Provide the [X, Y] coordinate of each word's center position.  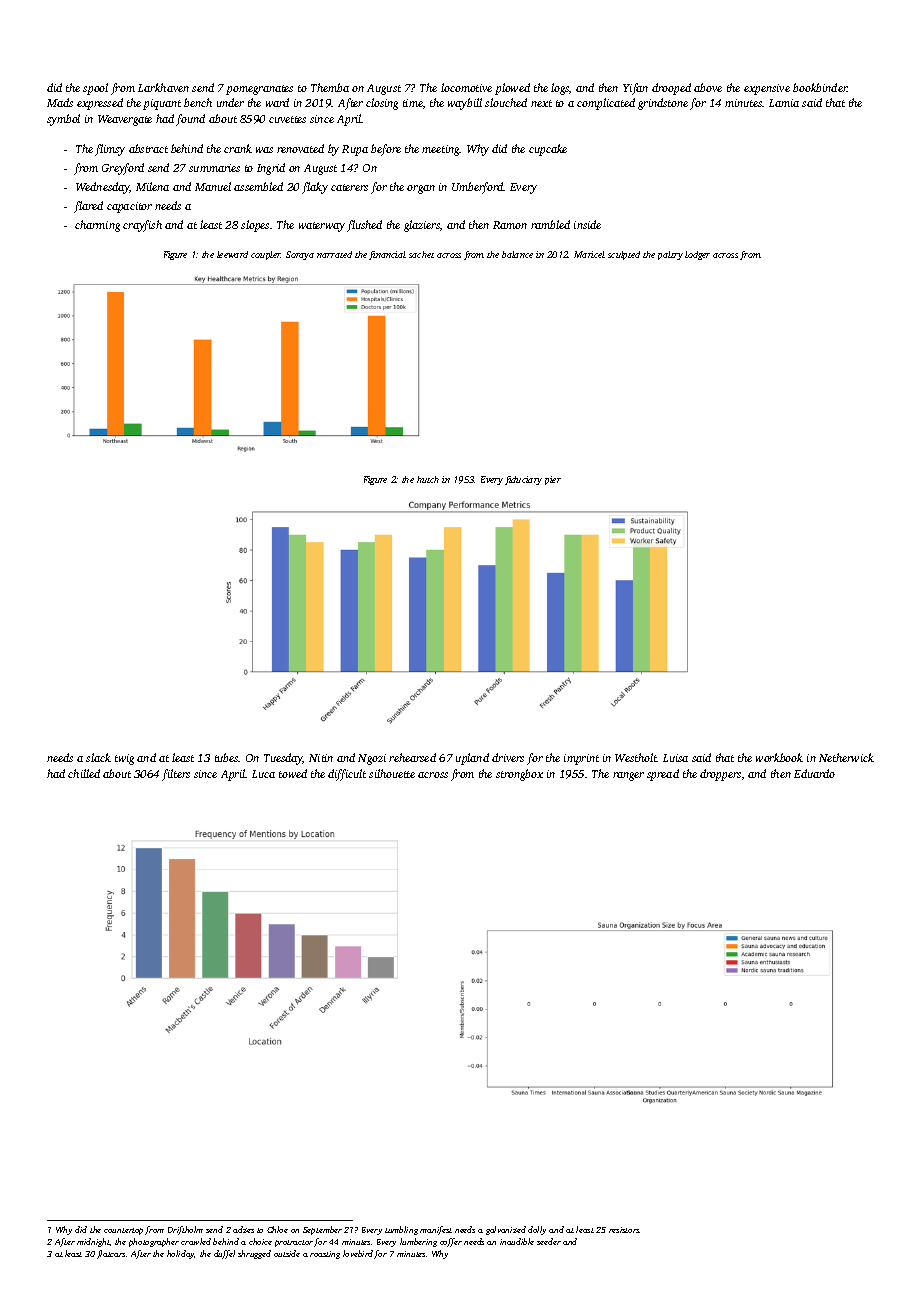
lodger [697, 255]
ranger [628, 776]
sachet [421, 254]
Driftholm [185, 1230]
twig [124, 759]
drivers [508, 757]
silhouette [392, 773]
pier [553, 480]
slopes [255, 226]
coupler [266, 255]
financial [387, 255]
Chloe [277, 1229]
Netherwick [846, 757]
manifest [436, 1230]
